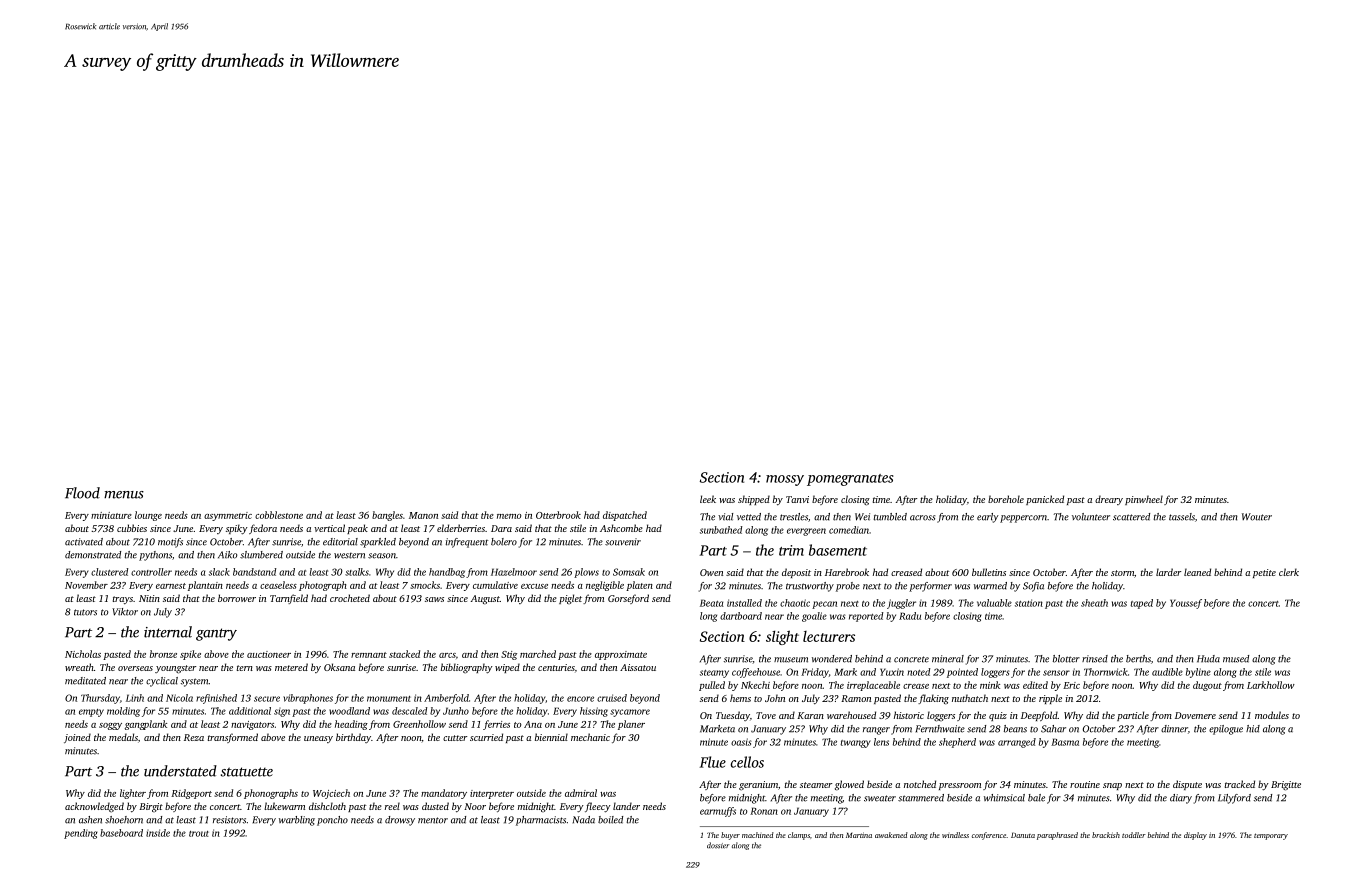 The width and height of the screenshot is (1372, 887). What do you see at coordinates (509, 516) in the screenshot?
I see `memo` at bounding box center [509, 516].
